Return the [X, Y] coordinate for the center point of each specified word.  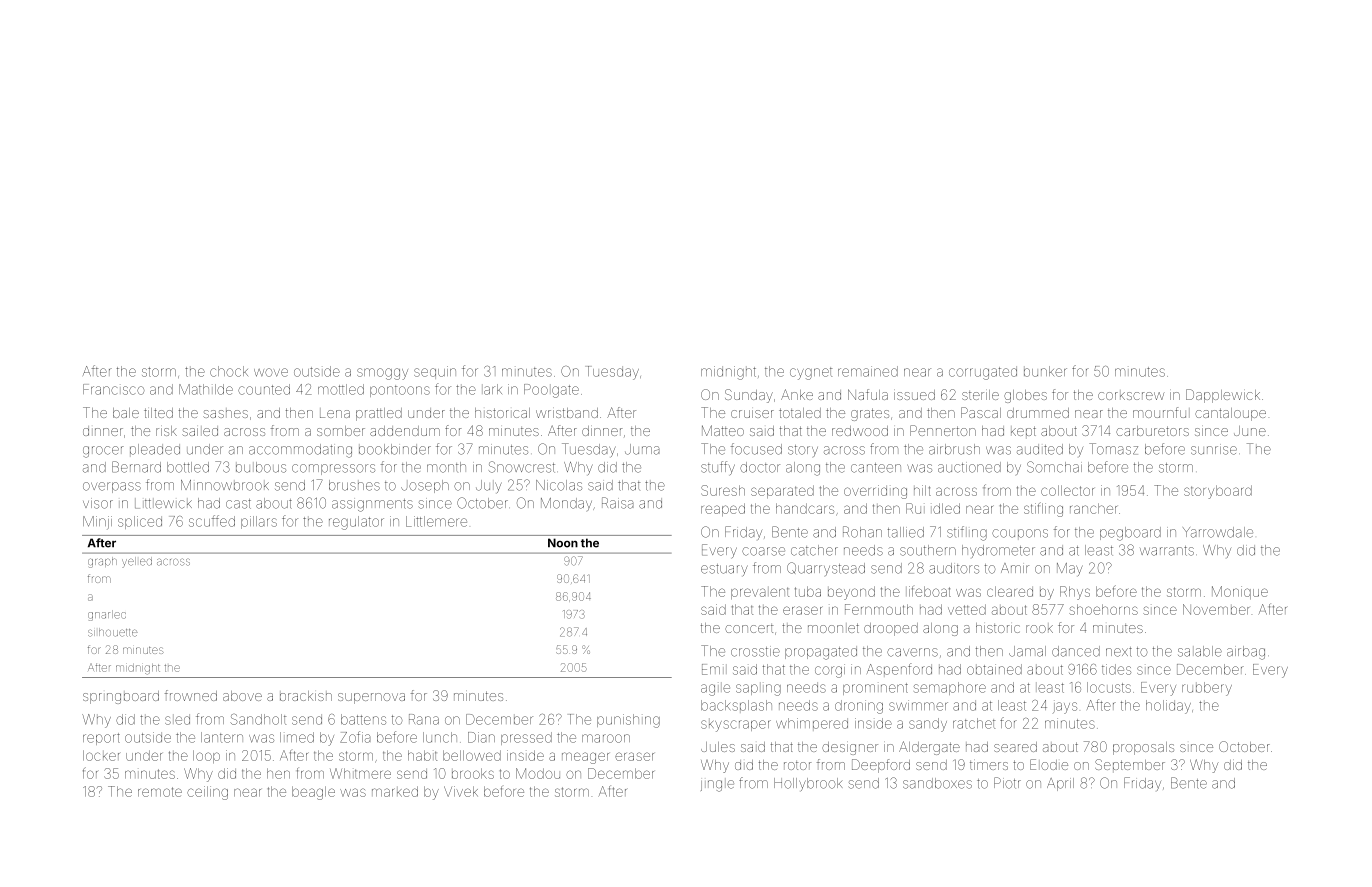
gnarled [107, 615]
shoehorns [1103, 609]
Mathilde [206, 389]
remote [160, 792]
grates [870, 414]
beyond [851, 593]
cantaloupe [1230, 414]
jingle [717, 786]
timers [989, 765]
